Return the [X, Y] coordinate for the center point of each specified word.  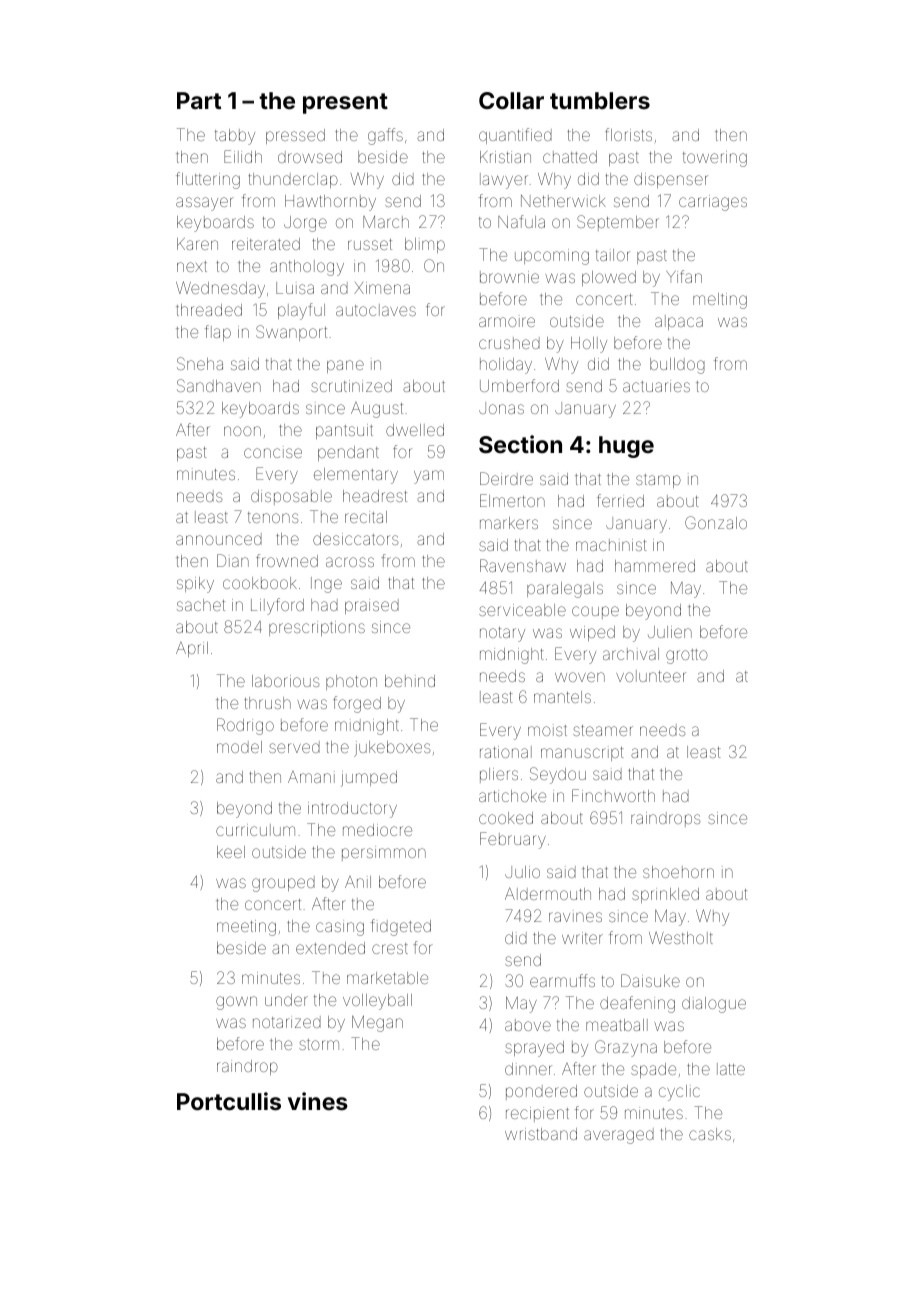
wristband [541, 1134]
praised [372, 606]
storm [319, 1044]
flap [218, 333]
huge [626, 447]
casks [710, 1134]
